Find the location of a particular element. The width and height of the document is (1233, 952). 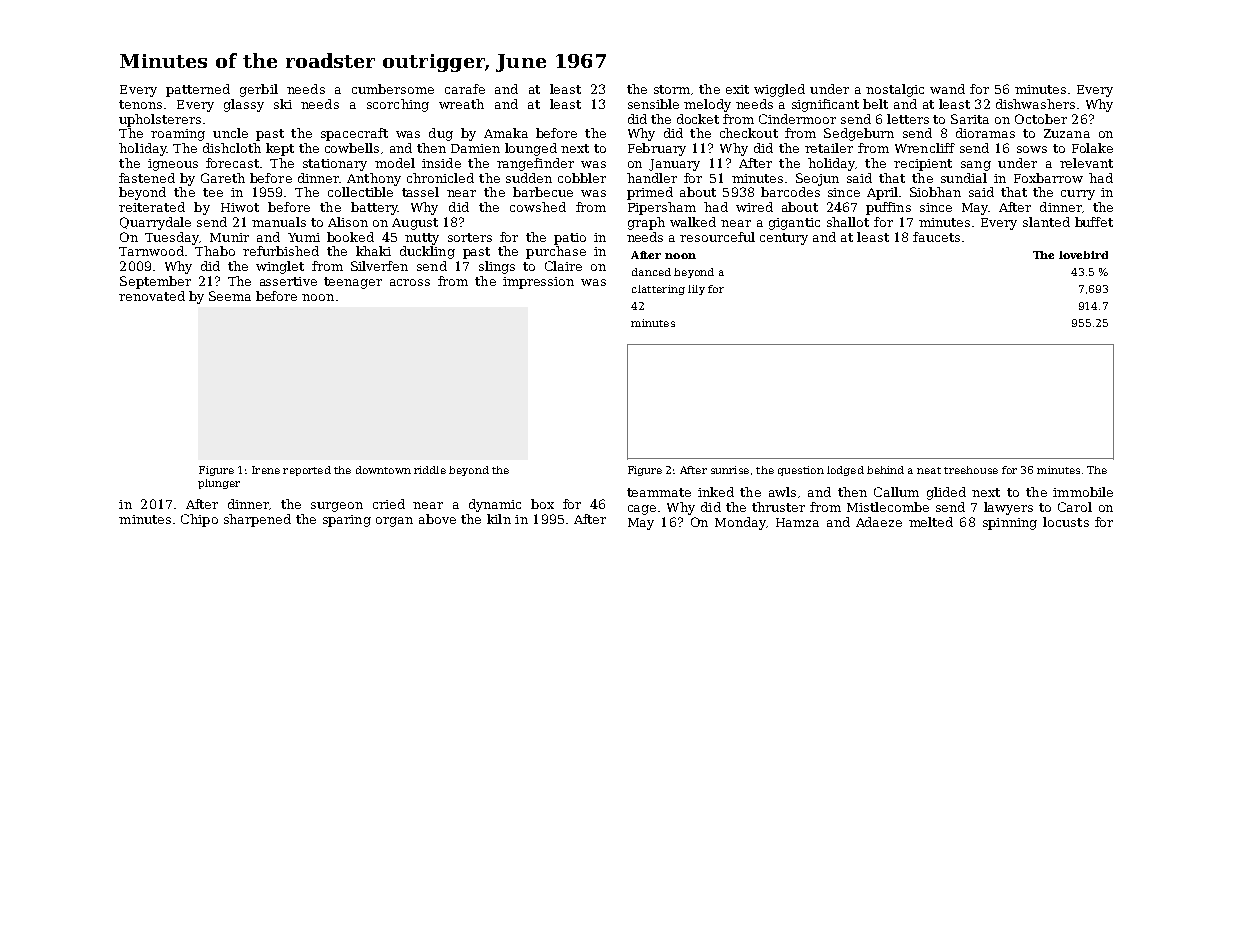

wand is located at coordinates (947, 89).
